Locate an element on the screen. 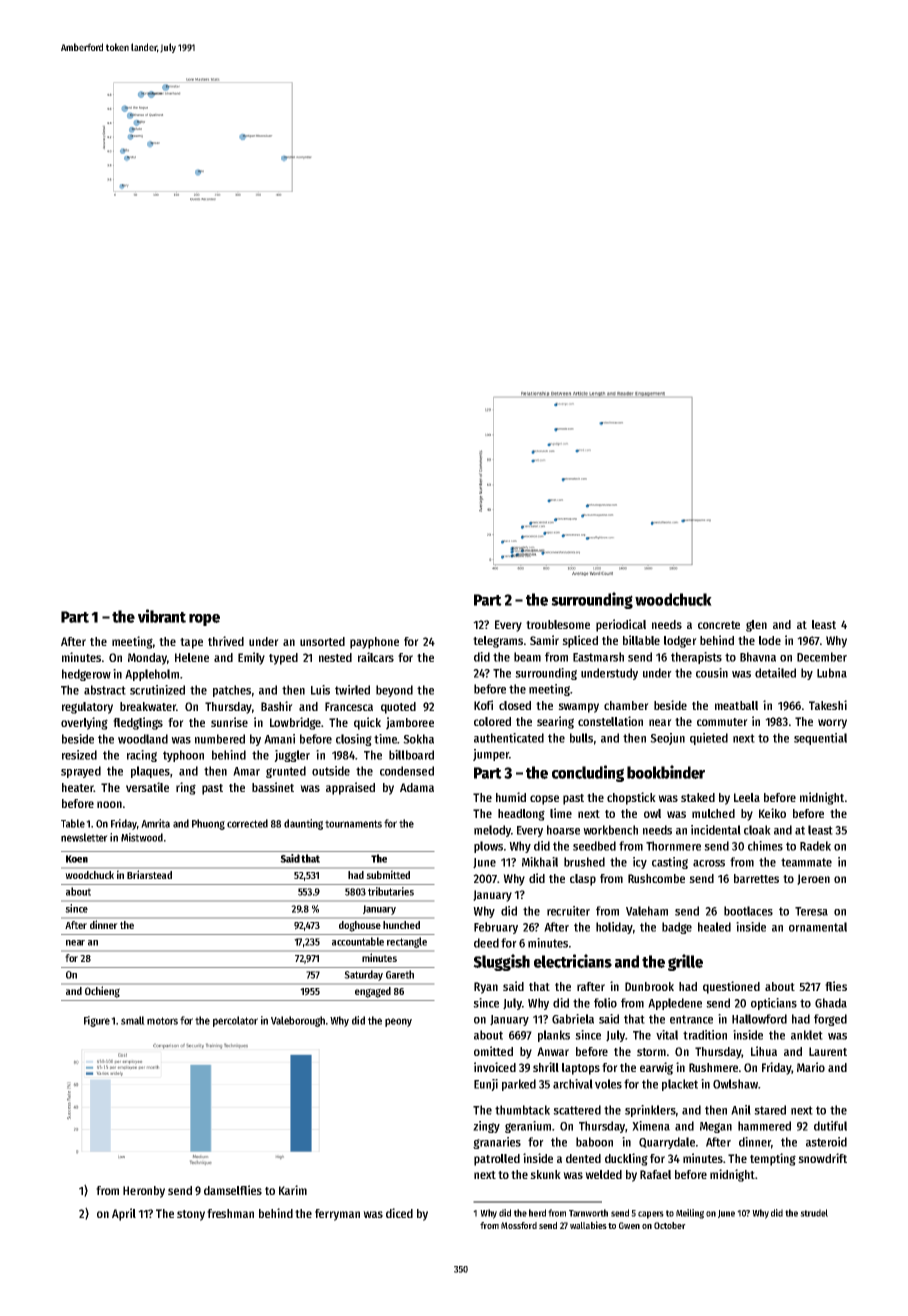 The width and height of the screenshot is (908, 1316). Karim is located at coordinates (293, 1190).
